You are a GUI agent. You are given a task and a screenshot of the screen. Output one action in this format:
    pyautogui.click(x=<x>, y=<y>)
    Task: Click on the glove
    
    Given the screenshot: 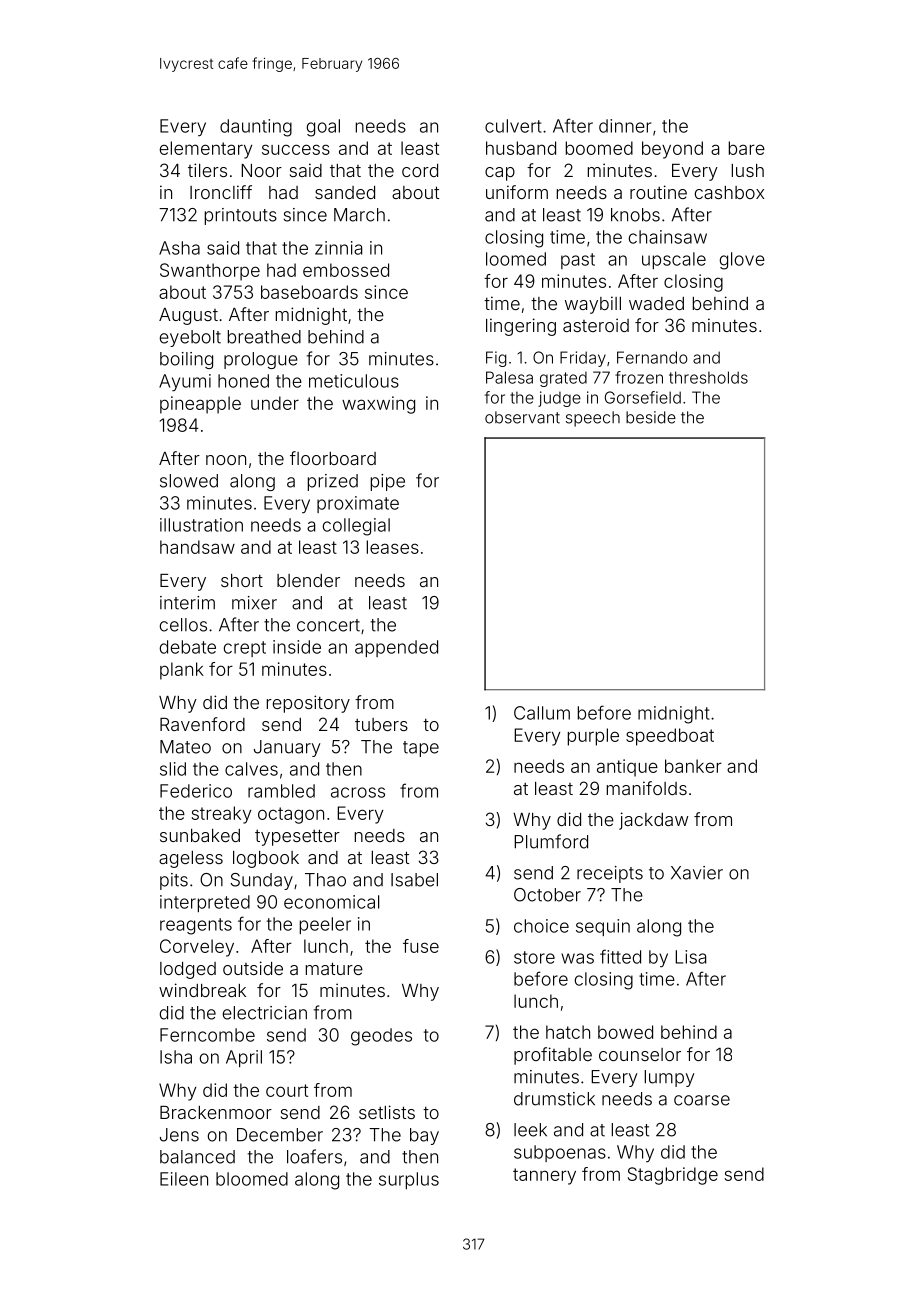 What is the action you would take?
    pyautogui.click(x=742, y=261)
